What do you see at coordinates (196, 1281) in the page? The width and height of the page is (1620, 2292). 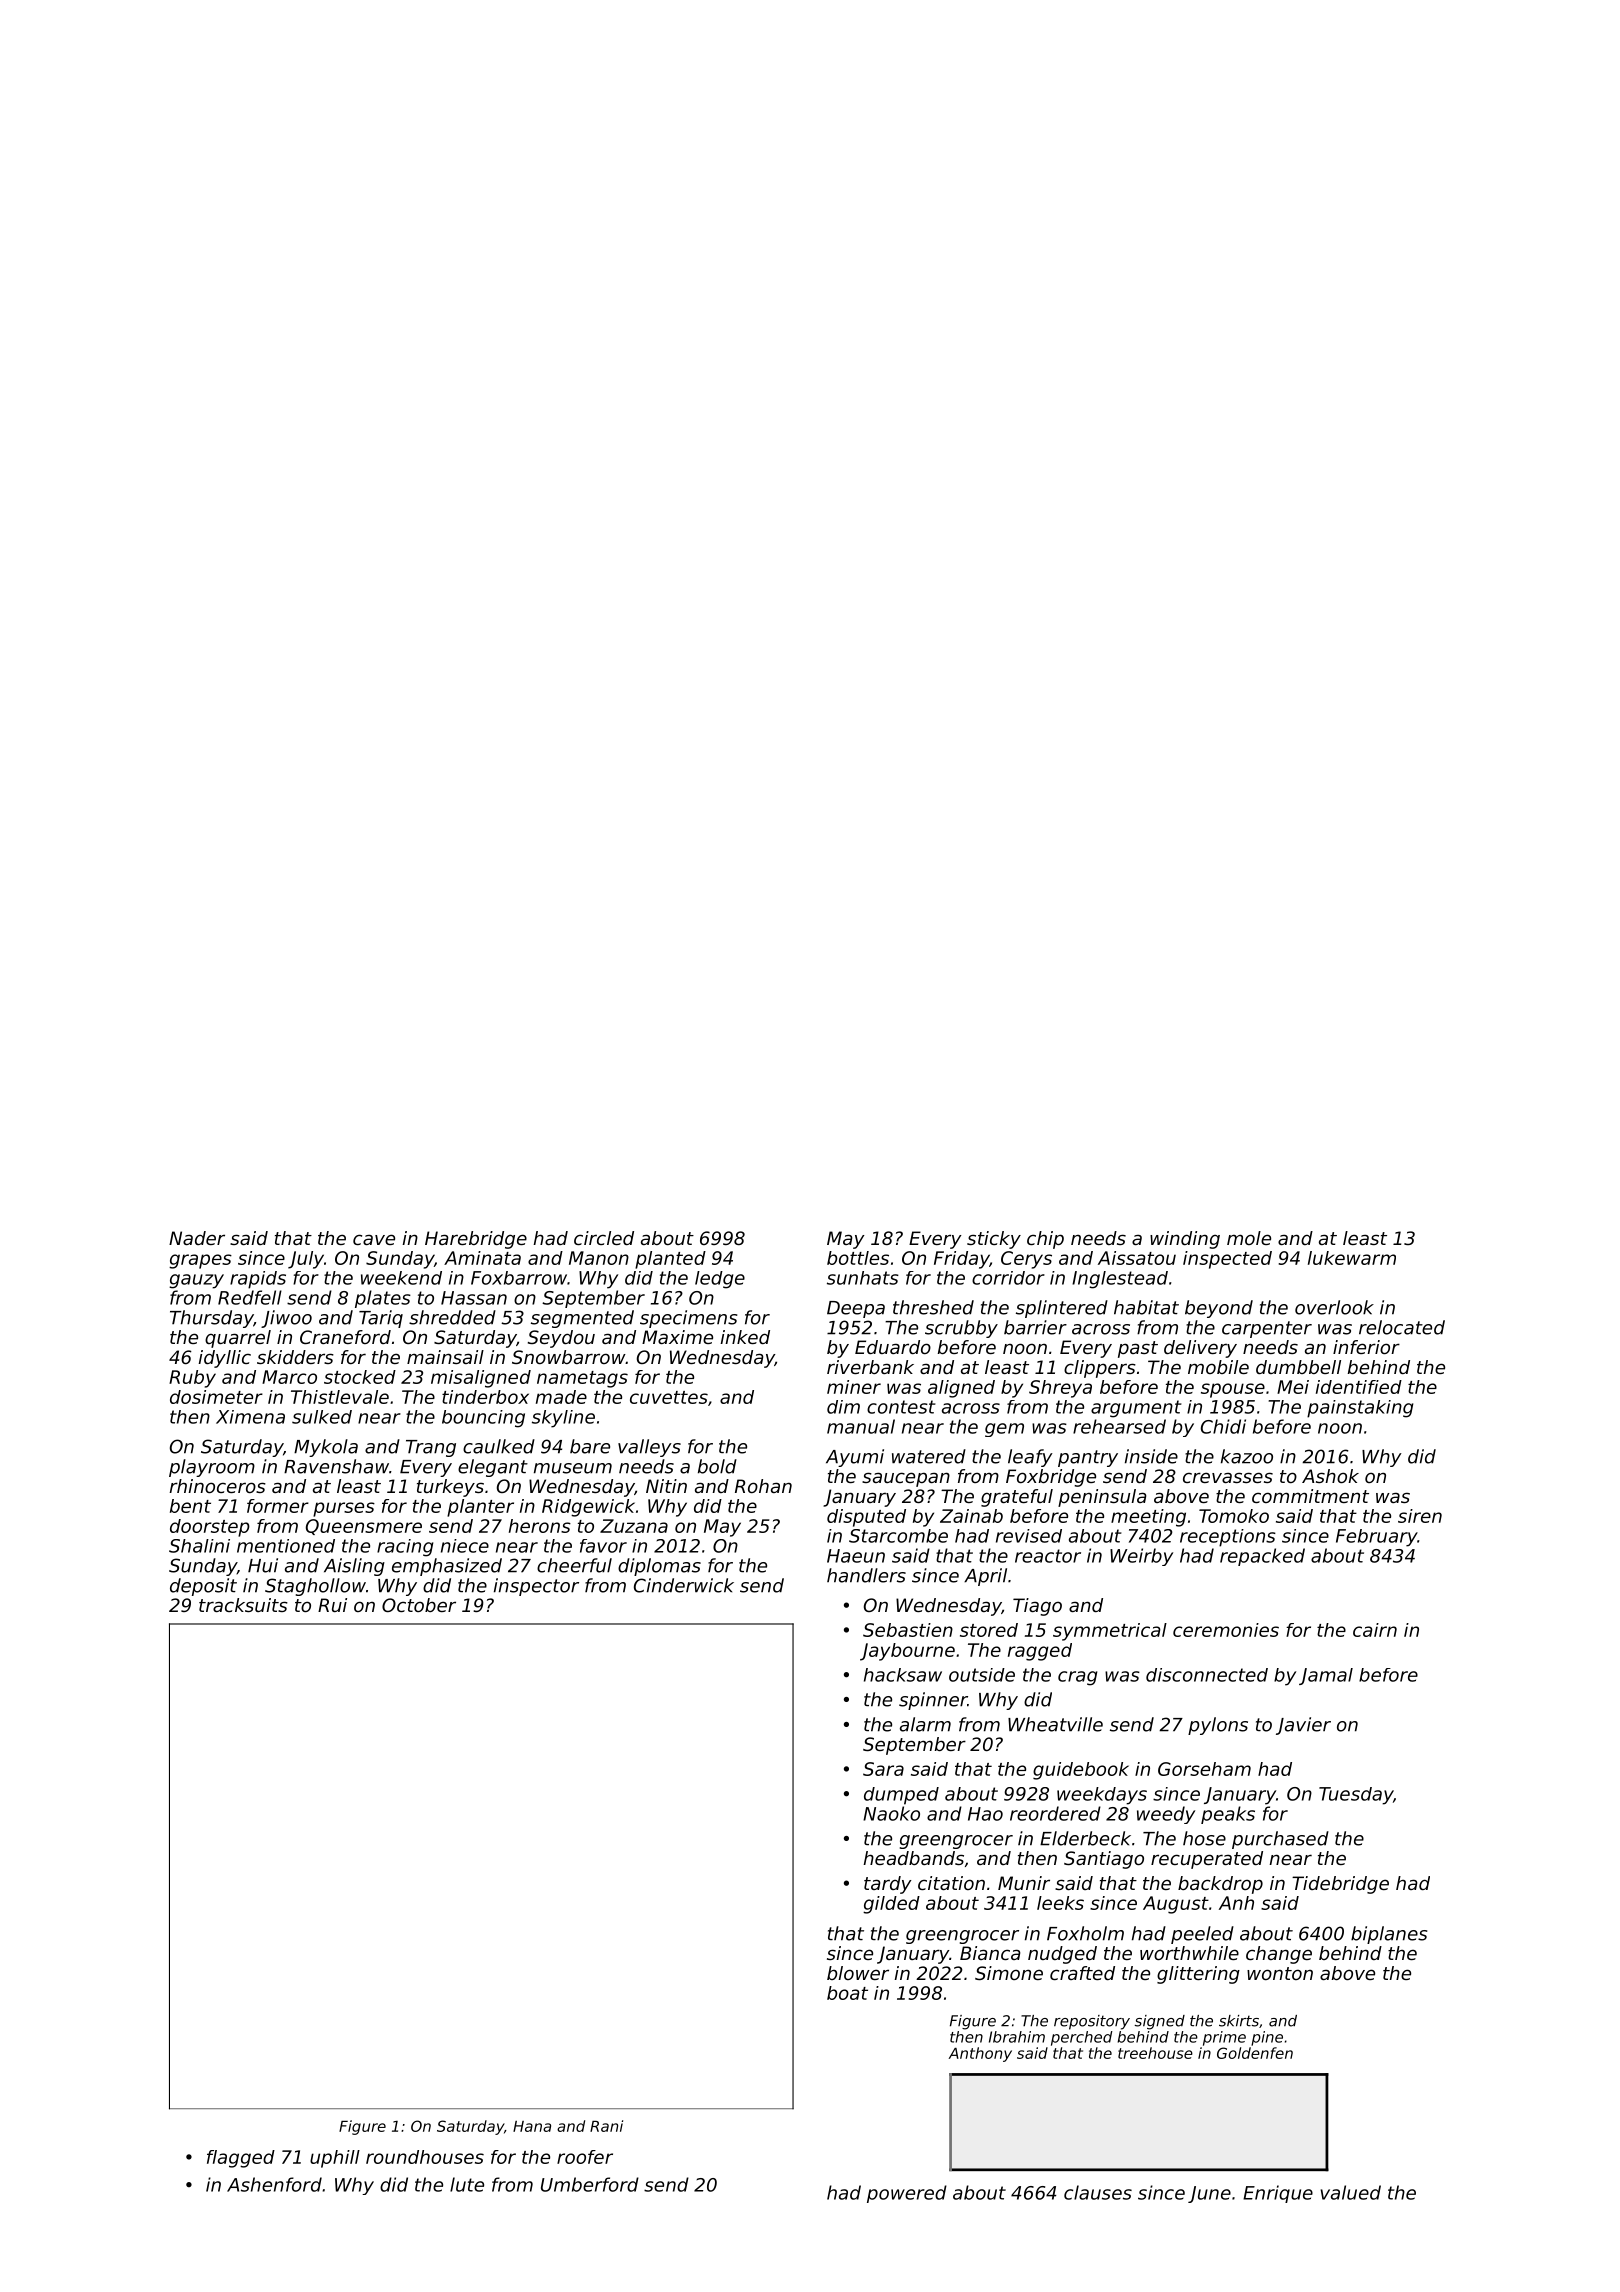 I see `gauzy` at bounding box center [196, 1281].
